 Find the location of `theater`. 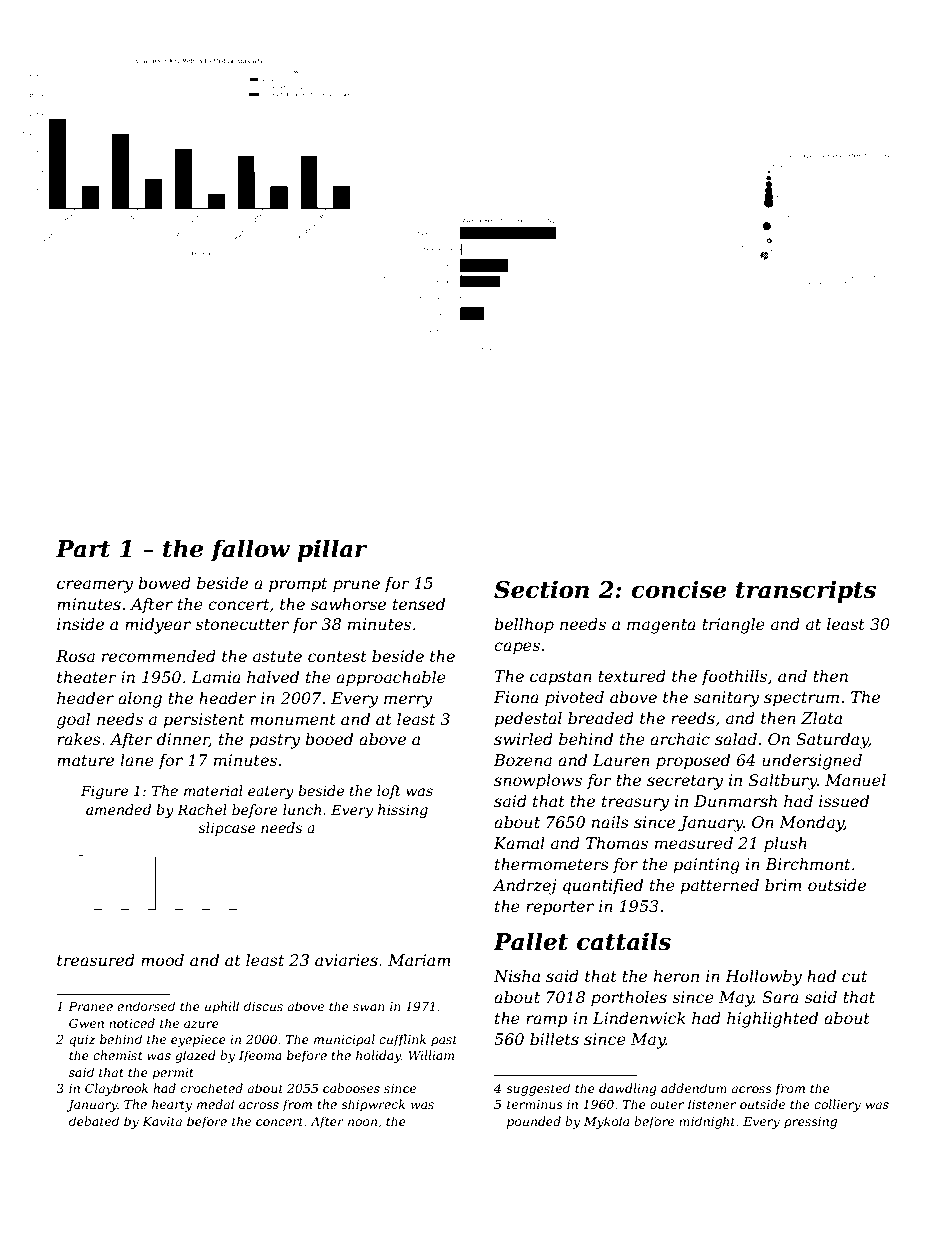

theater is located at coordinates (87, 677).
